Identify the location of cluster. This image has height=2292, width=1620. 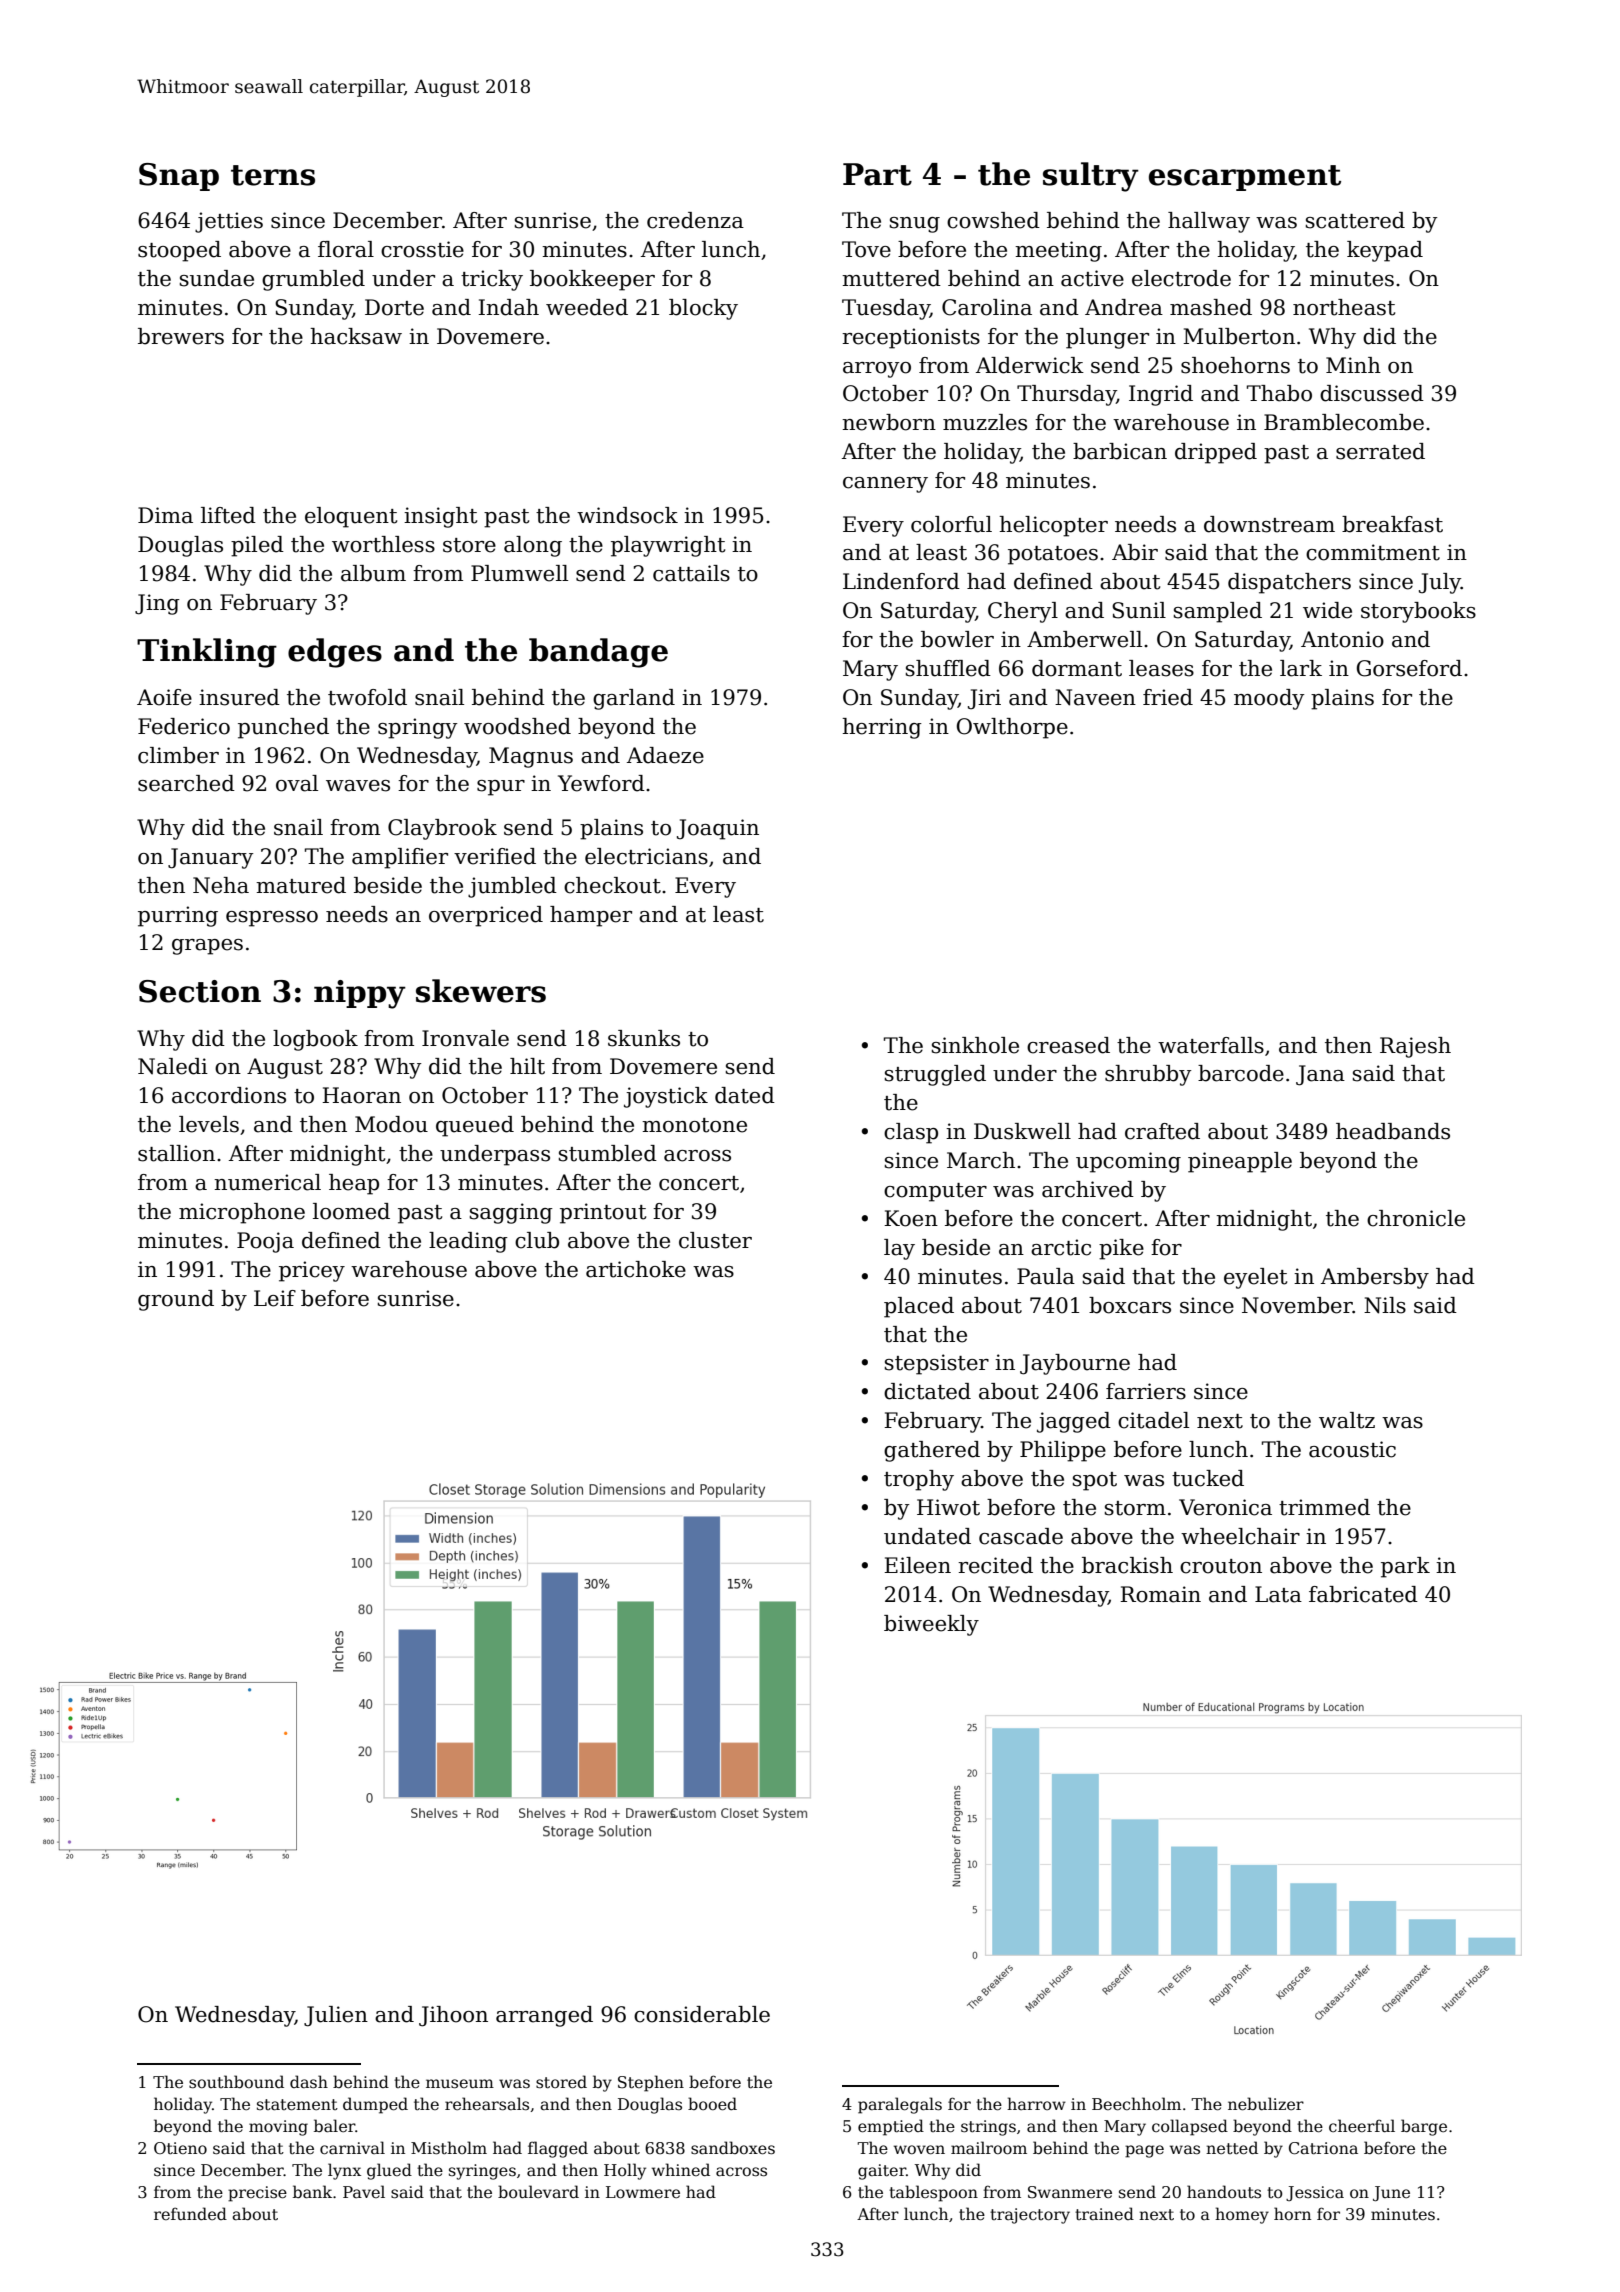
(715, 1240).
